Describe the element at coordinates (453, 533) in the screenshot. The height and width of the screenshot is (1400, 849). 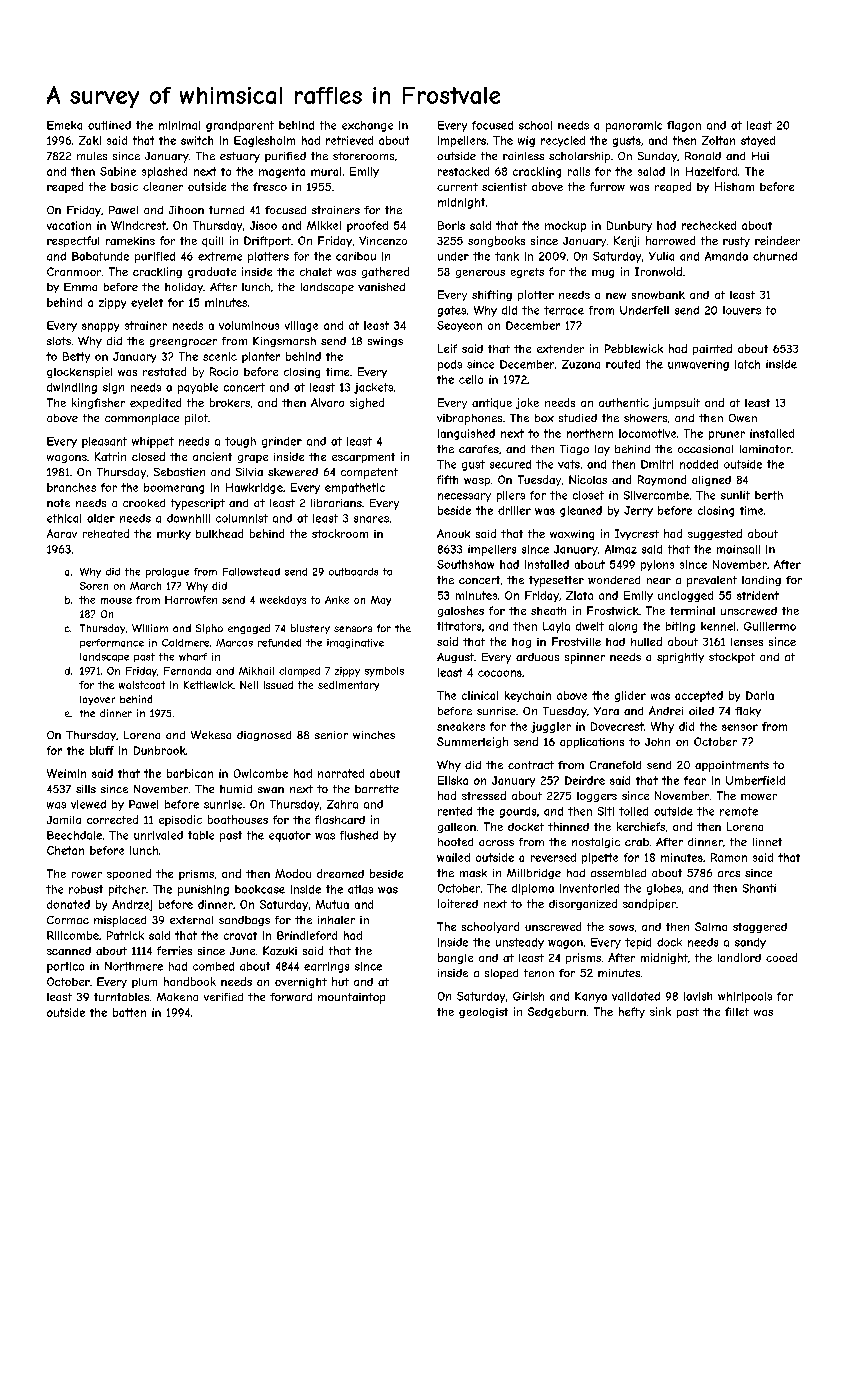
I see `Anouk` at that location.
